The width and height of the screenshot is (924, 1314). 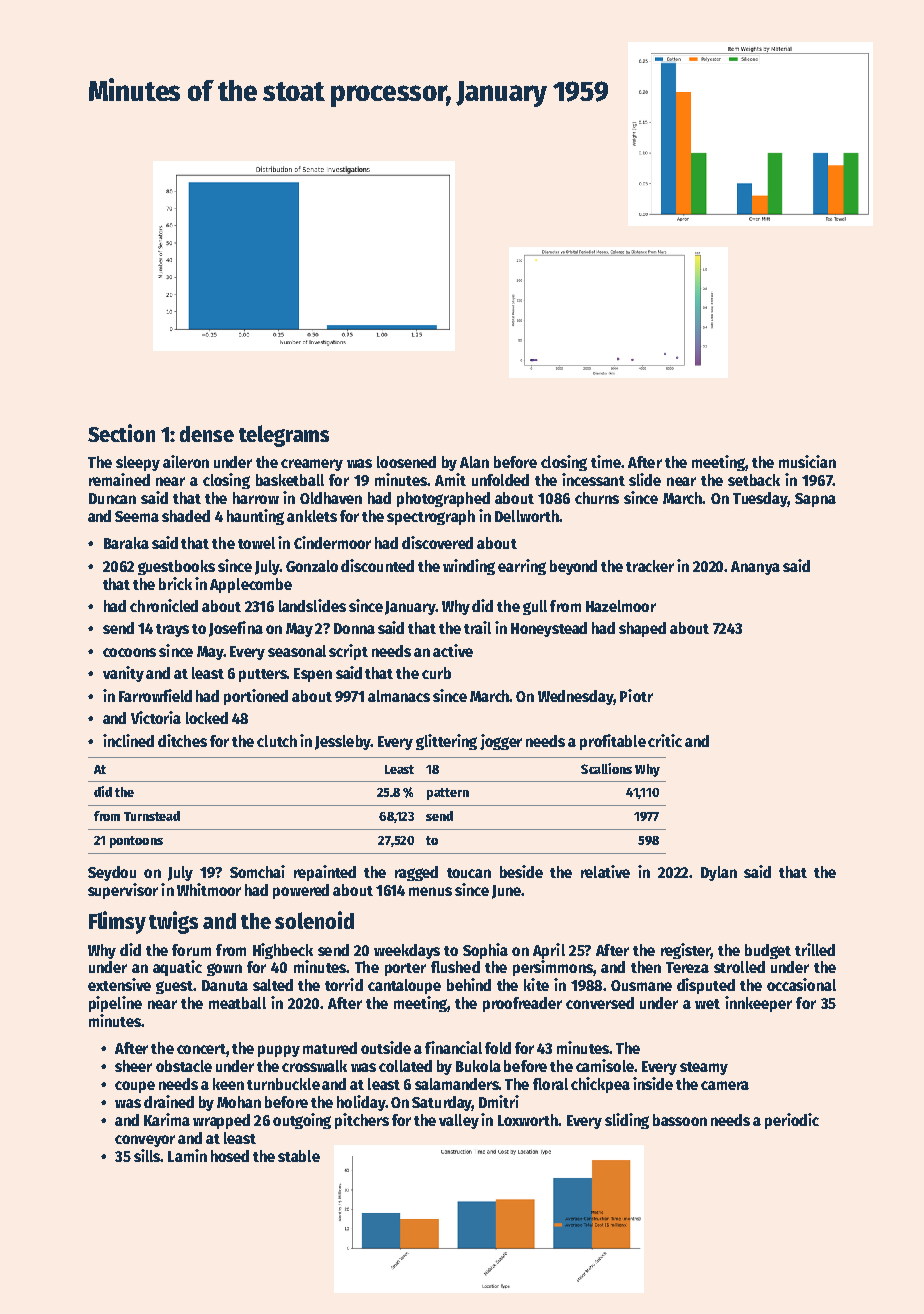 What do you see at coordinates (469, 567) in the screenshot?
I see `winding` at bounding box center [469, 567].
